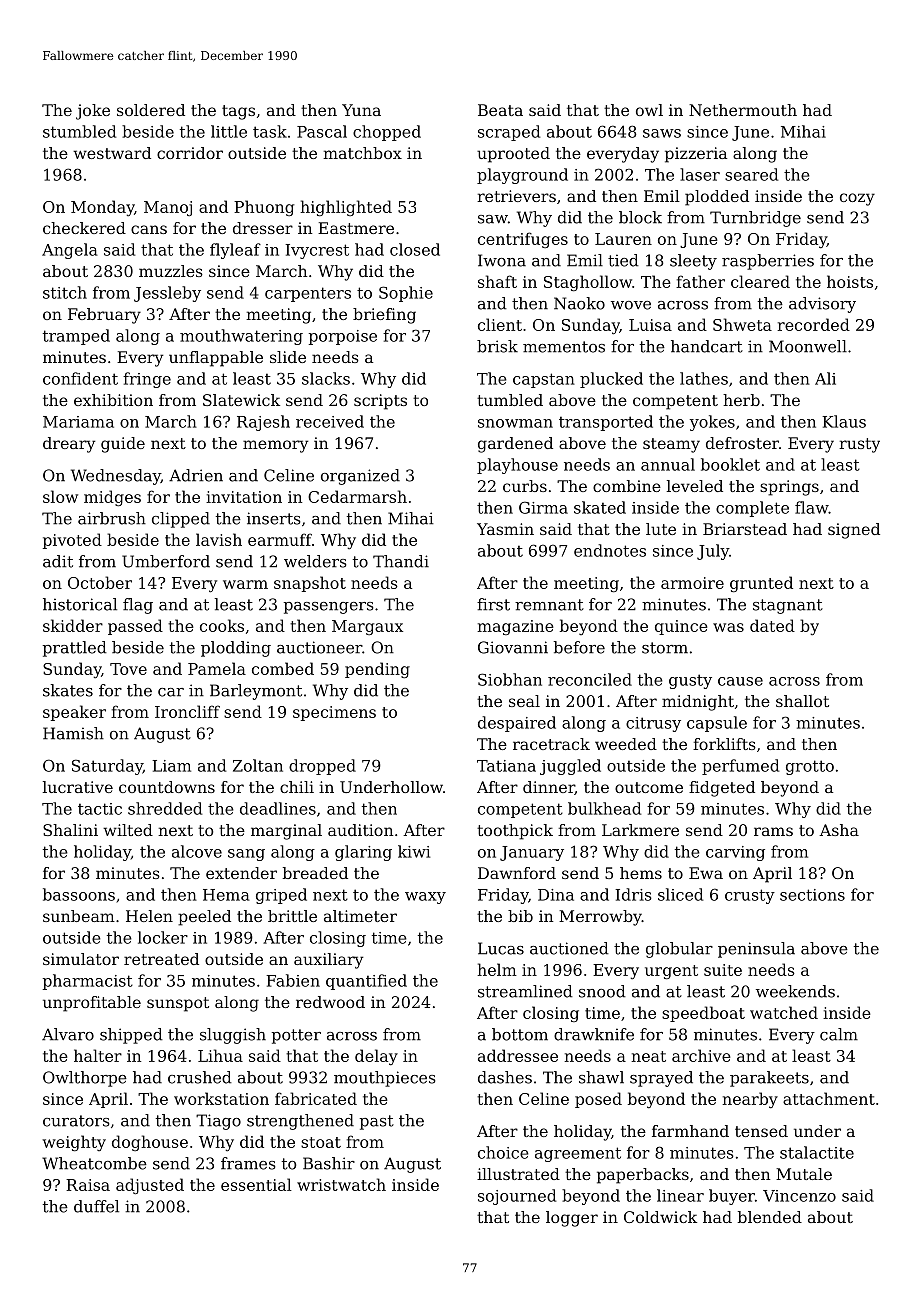 Image resolution: width=924 pixels, height=1308 pixels. What do you see at coordinates (85, 1079) in the page?
I see `Owlthorpe` at bounding box center [85, 1079].
